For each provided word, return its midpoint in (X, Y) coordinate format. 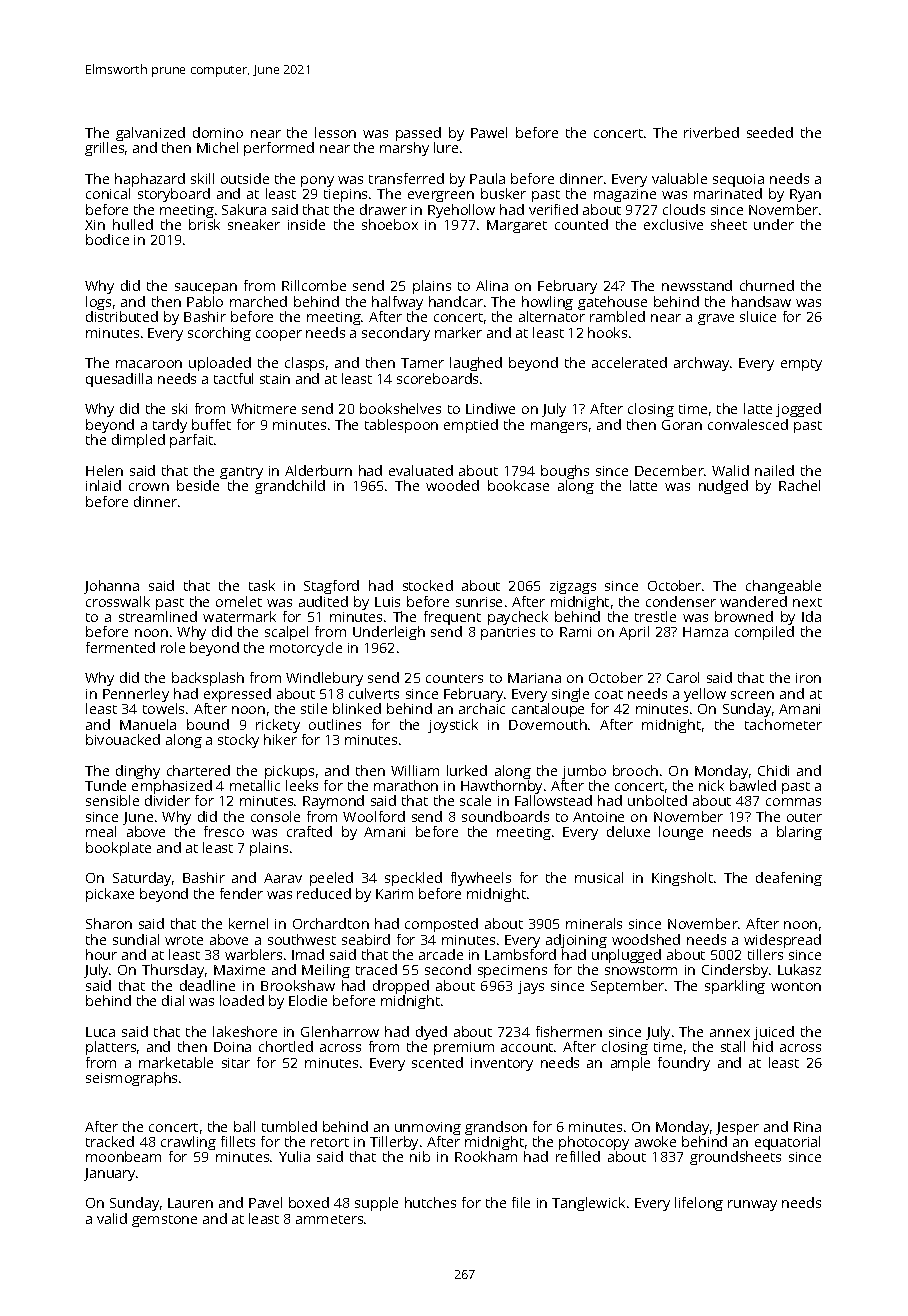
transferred (406, 178)
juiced (774, 1033)
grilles (104, 149)
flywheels (481, 879)
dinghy (138, 772)
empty (801, 365)
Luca (100, 1032)
